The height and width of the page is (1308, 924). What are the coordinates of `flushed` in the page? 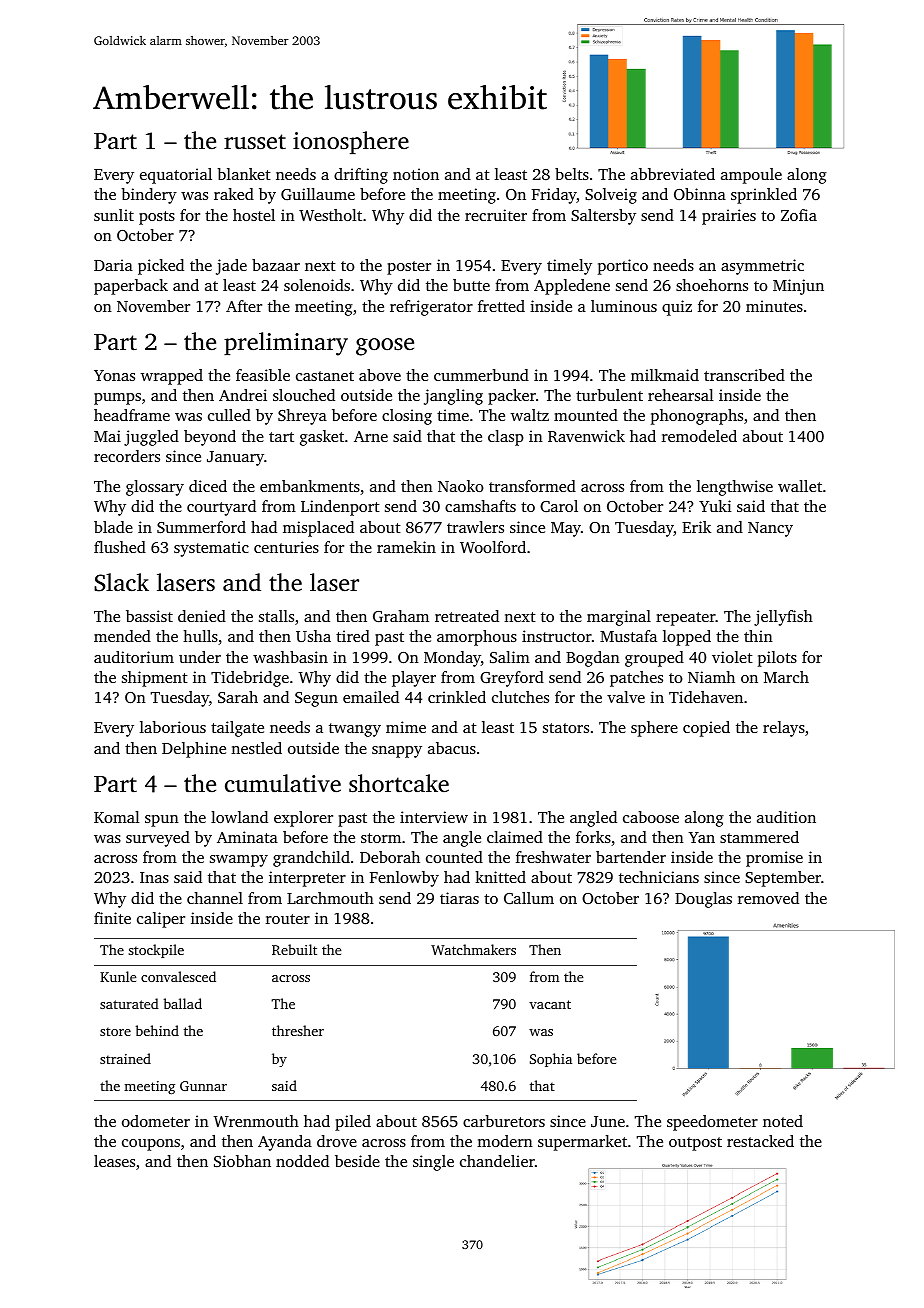 It's located at (120, 547).
